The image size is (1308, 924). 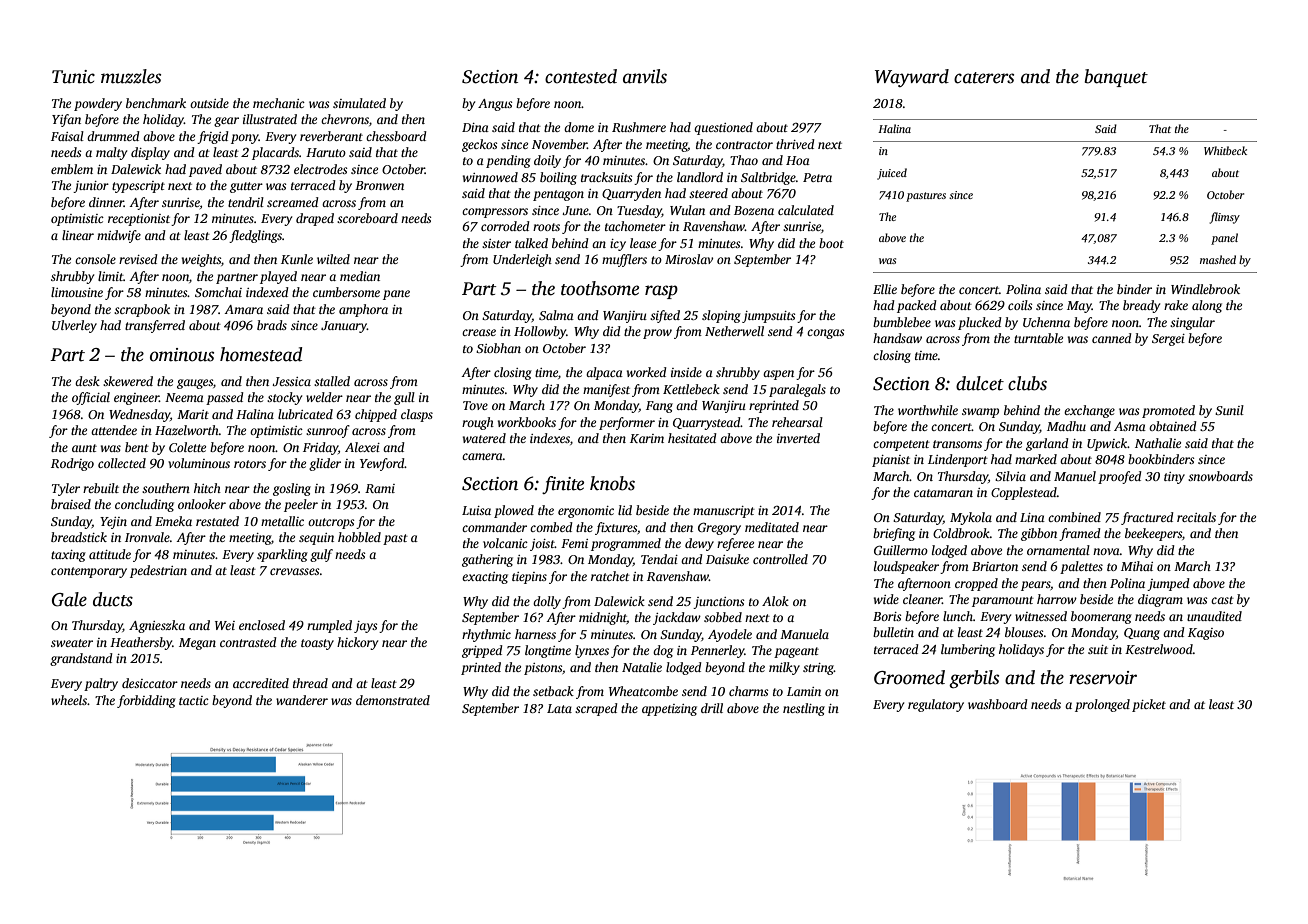 I want to click on turntable, so click(x=1038, y=338).
